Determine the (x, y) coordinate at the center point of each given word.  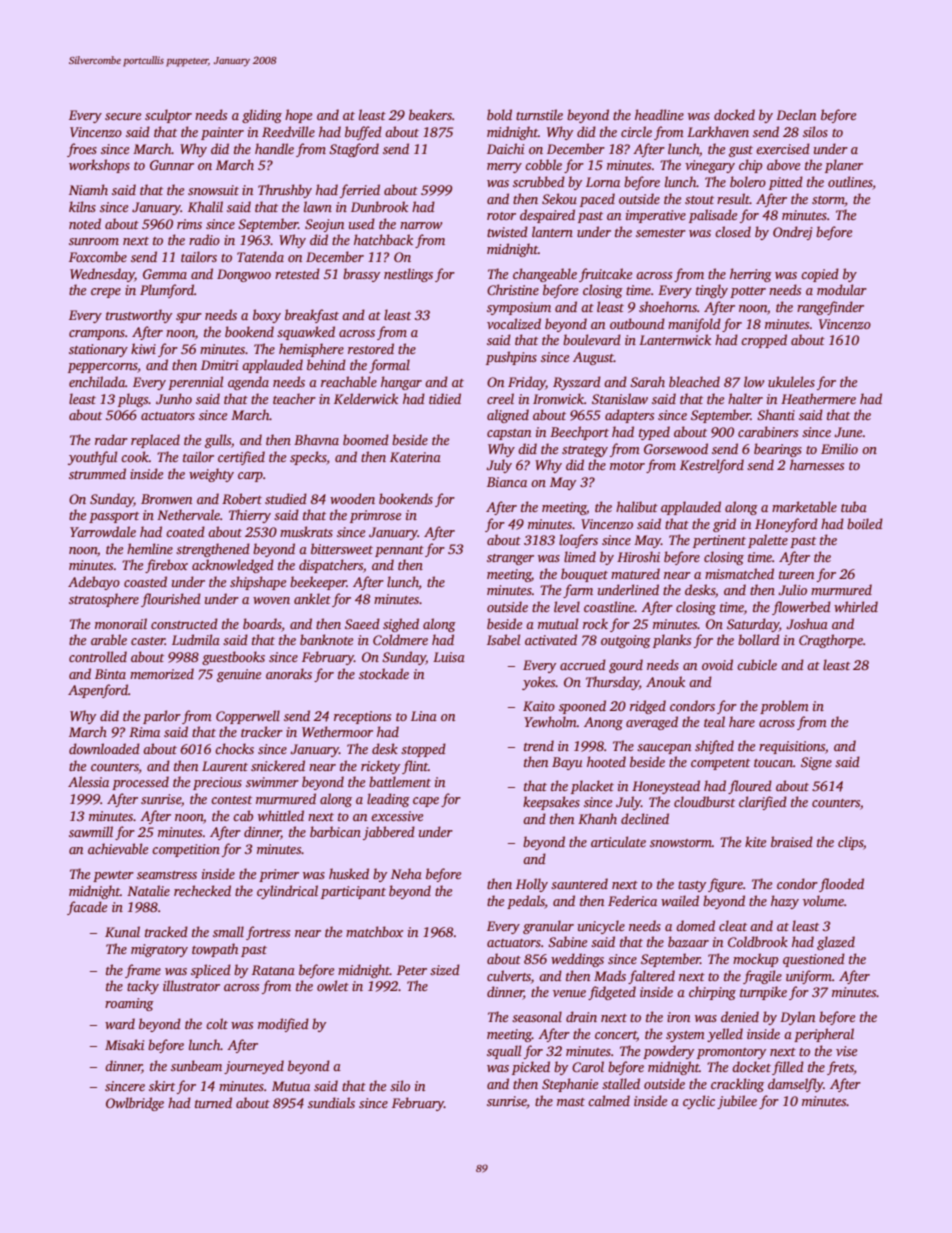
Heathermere (818, 398)
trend (539, 745)
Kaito (539, 706)
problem (784, 707)
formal (389, 366)
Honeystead (666, 787)
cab (243, 815)
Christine (513, 289)
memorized (162, 673)
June (848, 432)
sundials (331, 1102)
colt (217, 1023)
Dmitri (219, 365)
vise (846, 1051)
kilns (82, 206)
